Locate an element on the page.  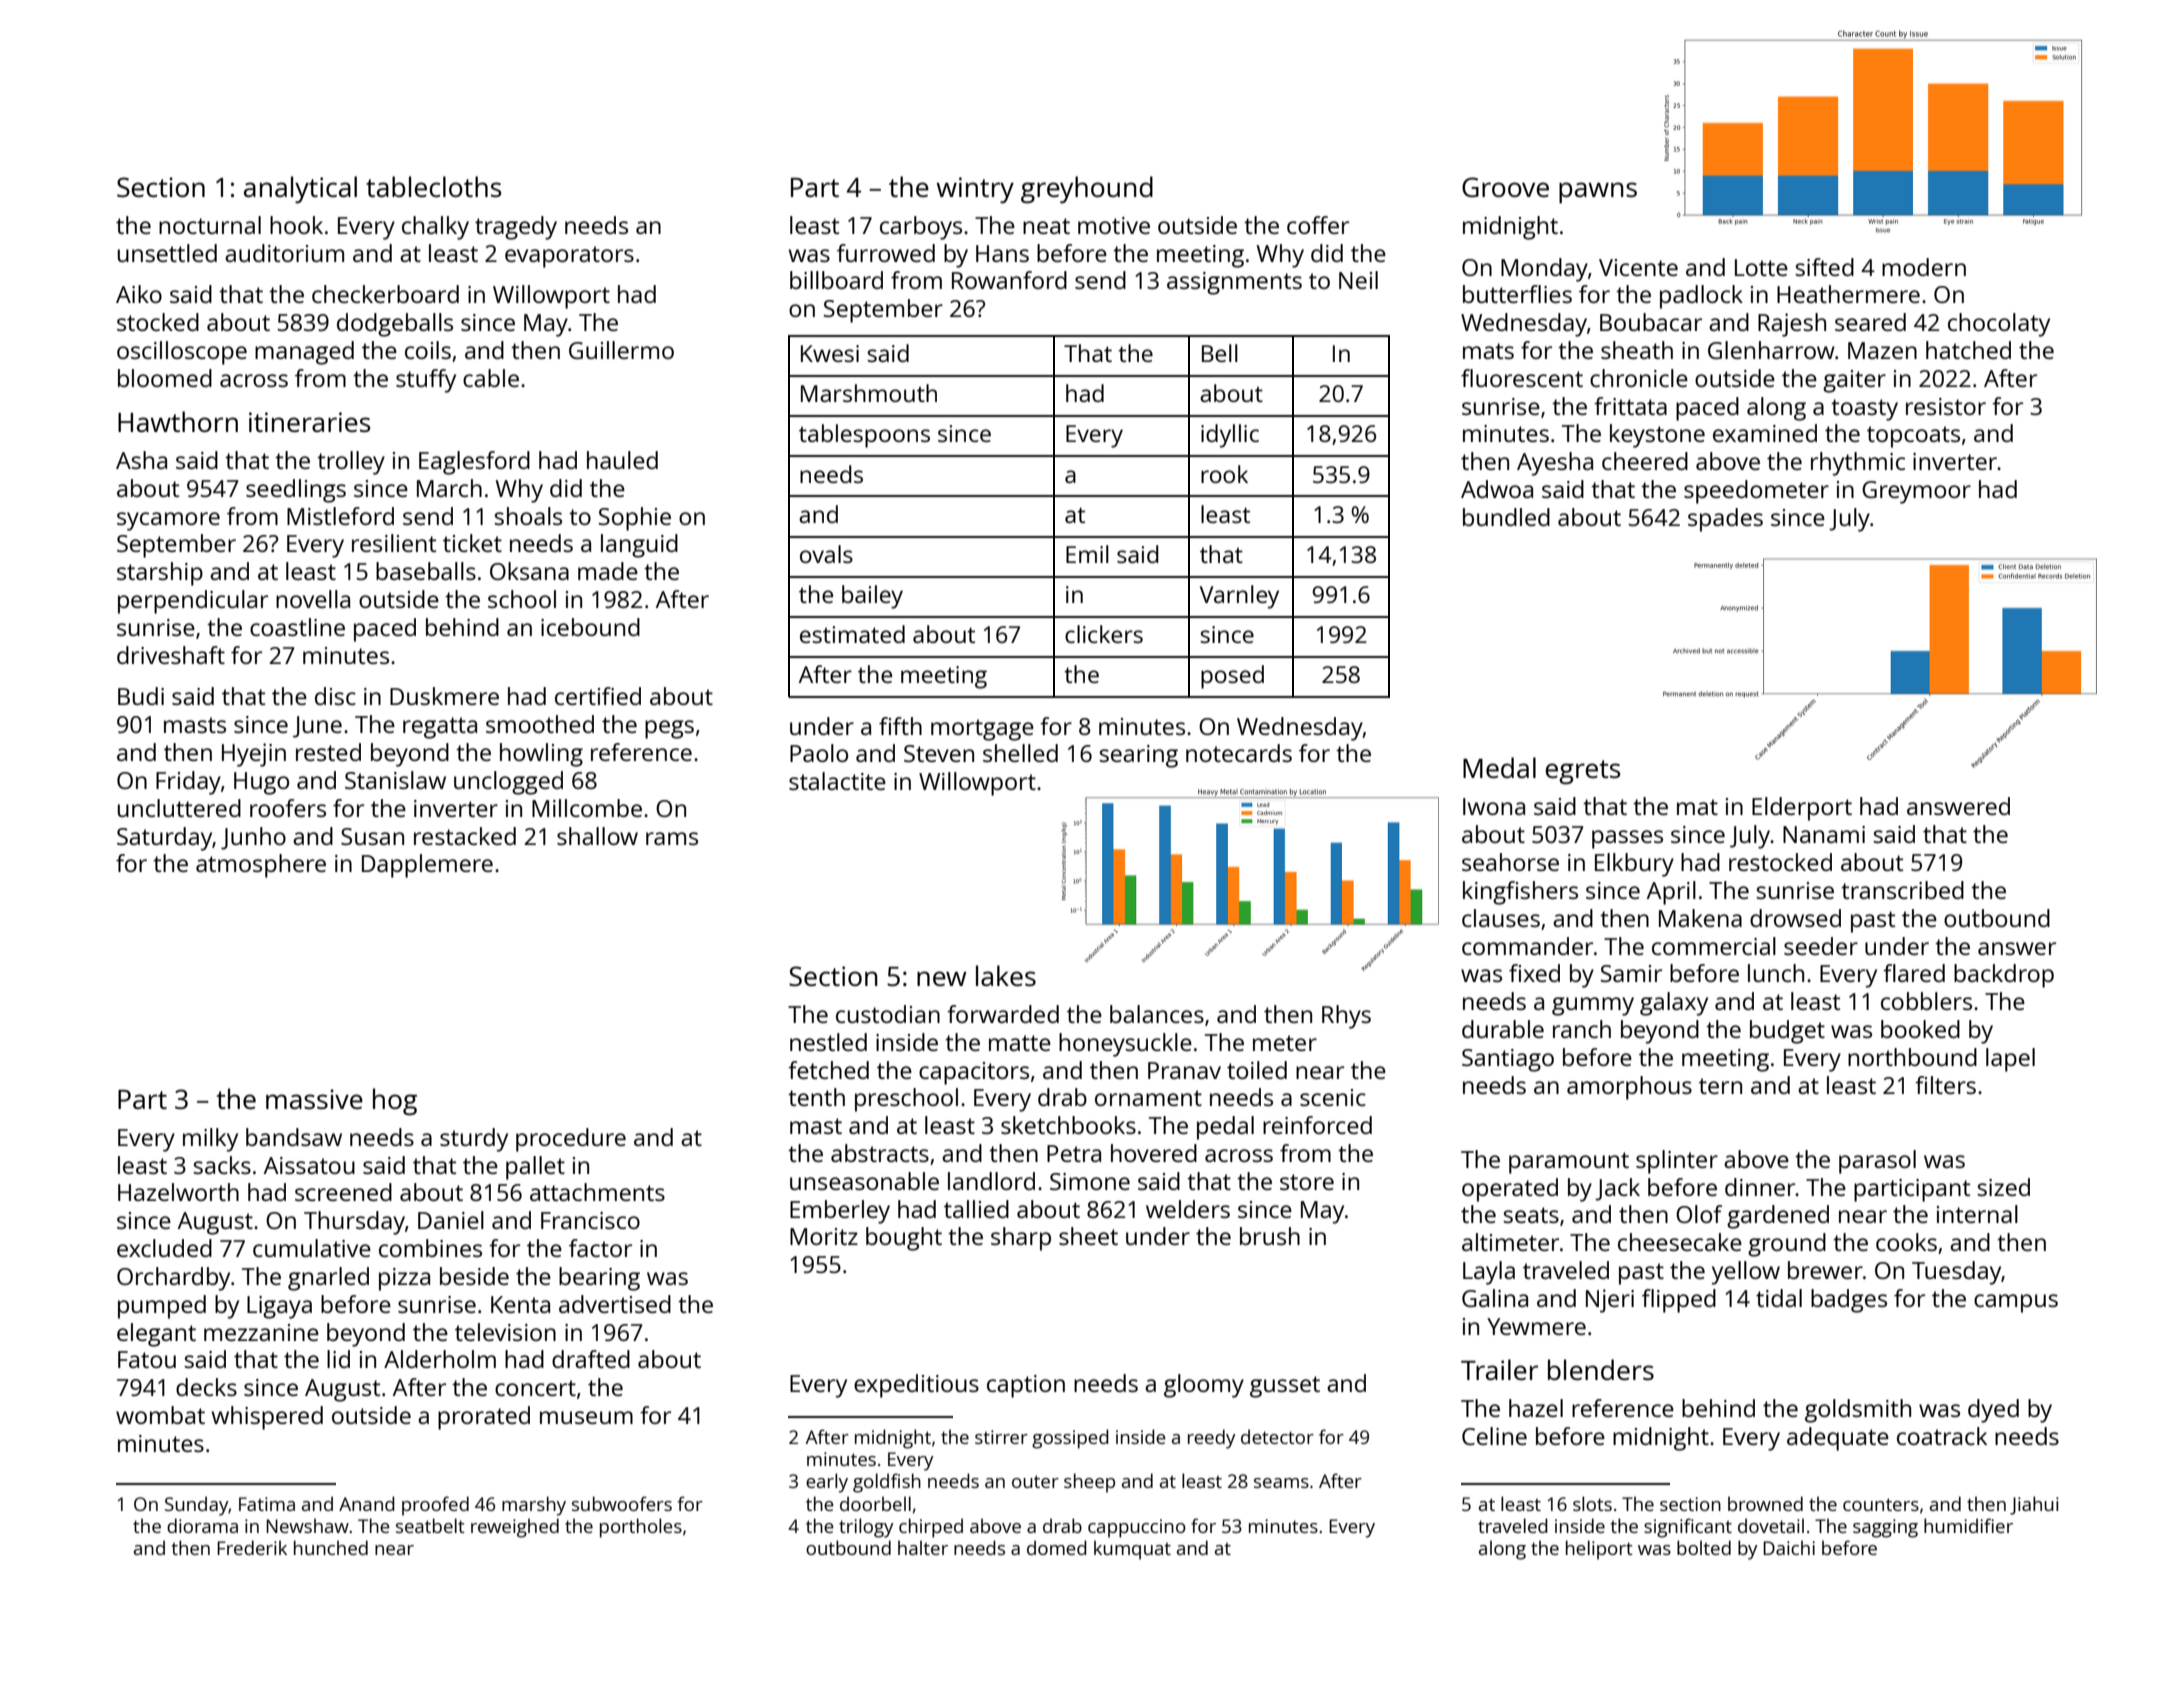
Hawthorn is located at coordinates (178, 421).
